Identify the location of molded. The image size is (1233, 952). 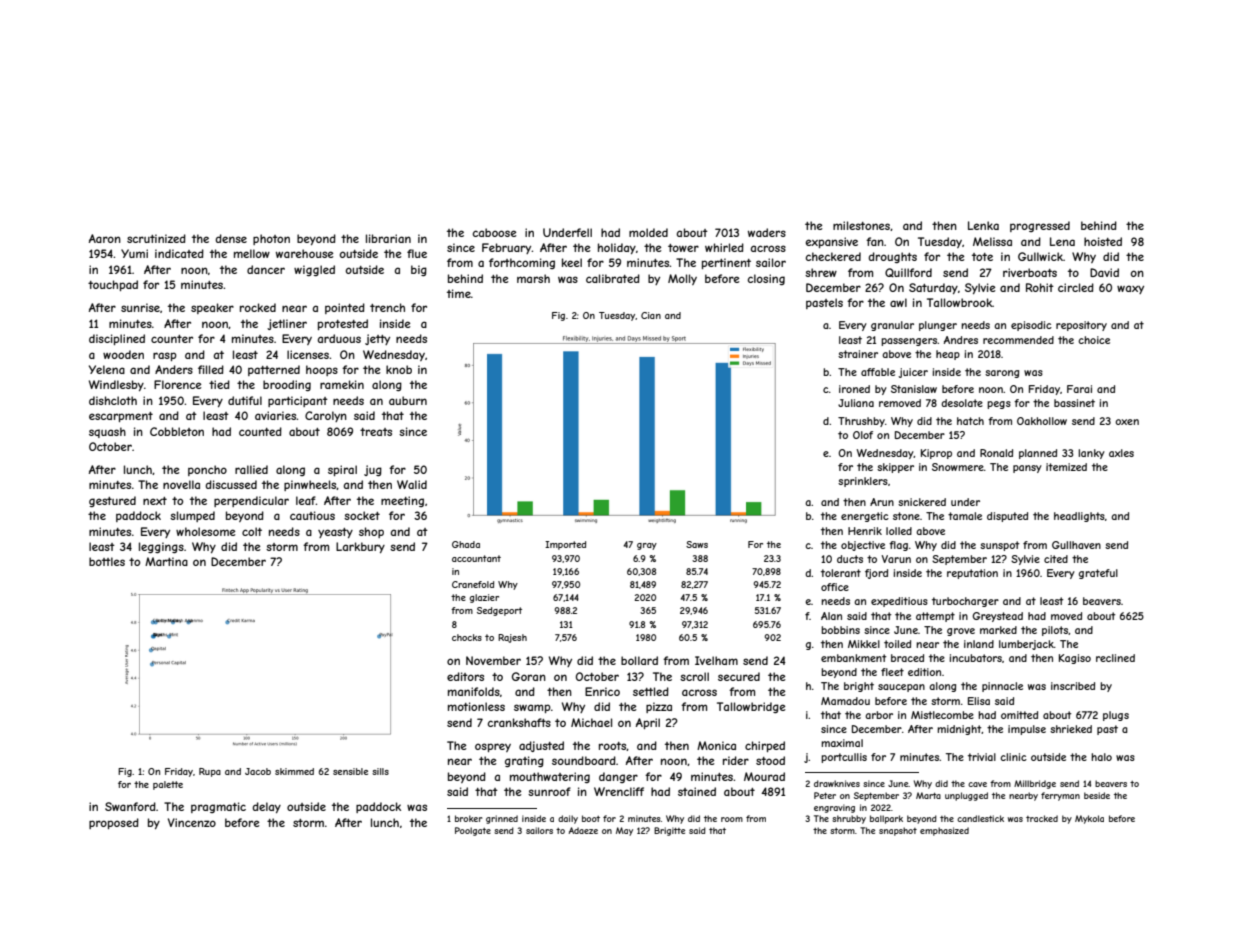
(648, 232).
